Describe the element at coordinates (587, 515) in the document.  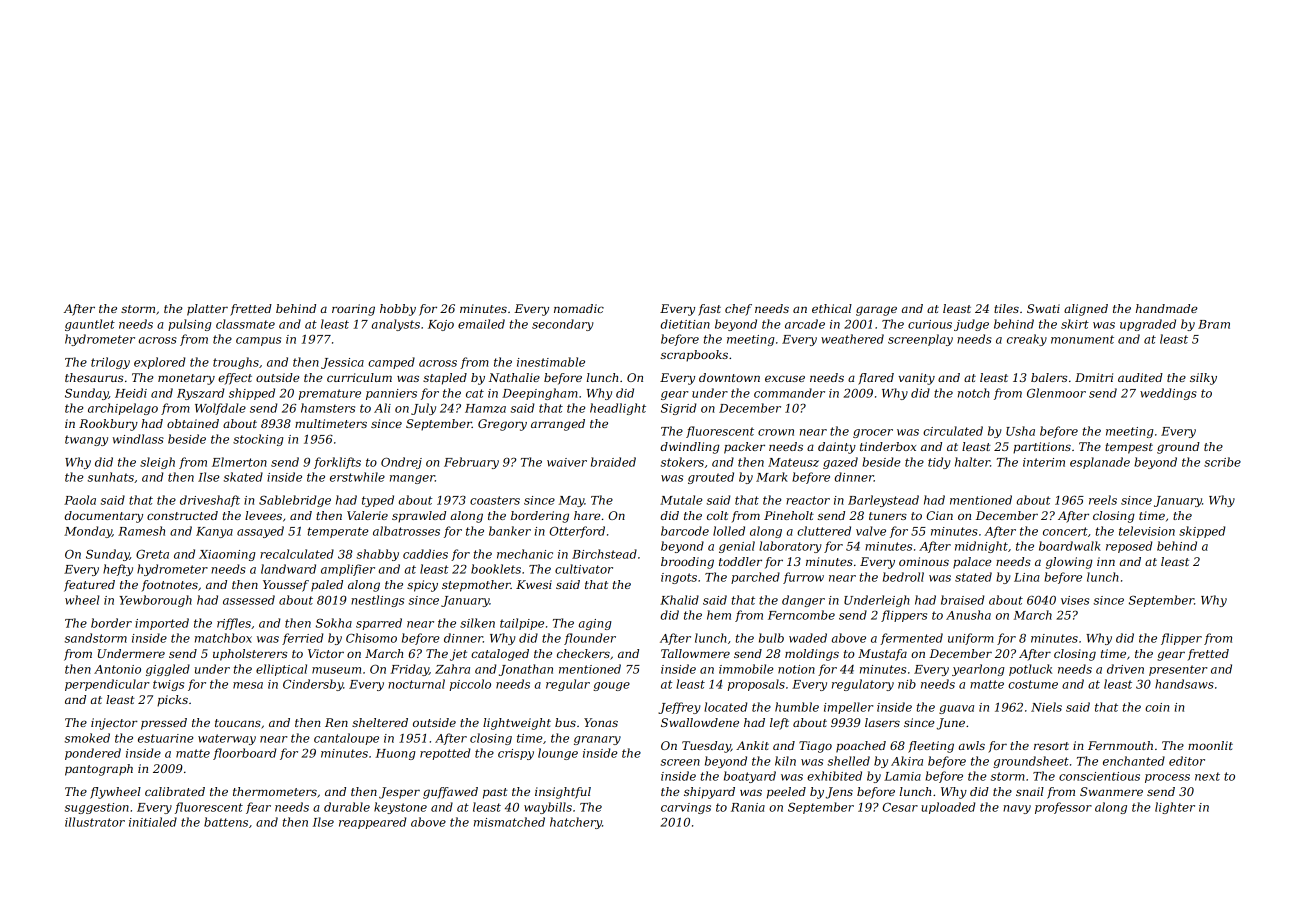
I see `hare` at that location.
